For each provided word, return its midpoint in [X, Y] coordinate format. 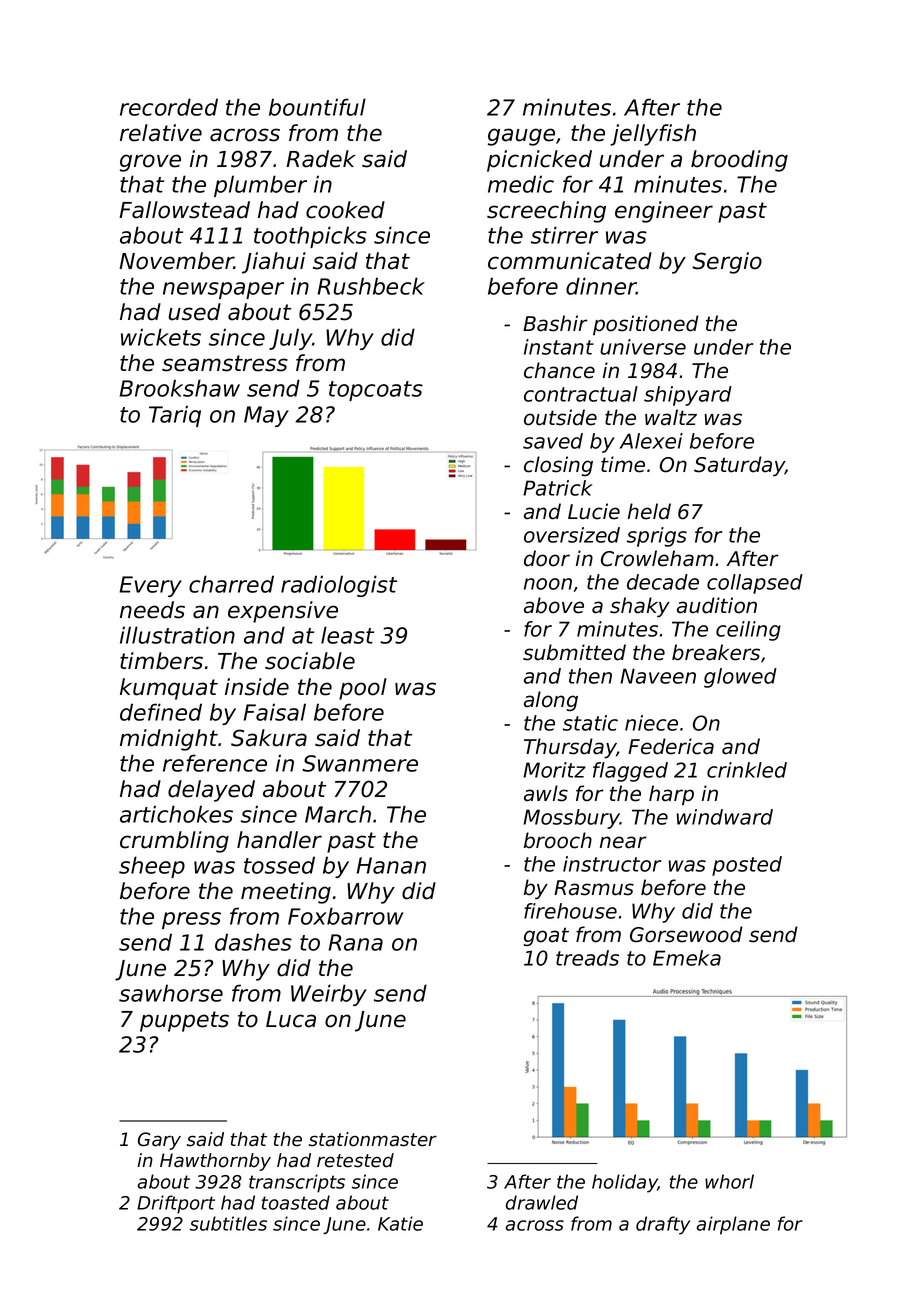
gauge [521, 137]
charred [231, 584]
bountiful [317, 107]
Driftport [176, 1204]
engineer [664, 212]
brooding [739, 161]
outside [560, 417]
